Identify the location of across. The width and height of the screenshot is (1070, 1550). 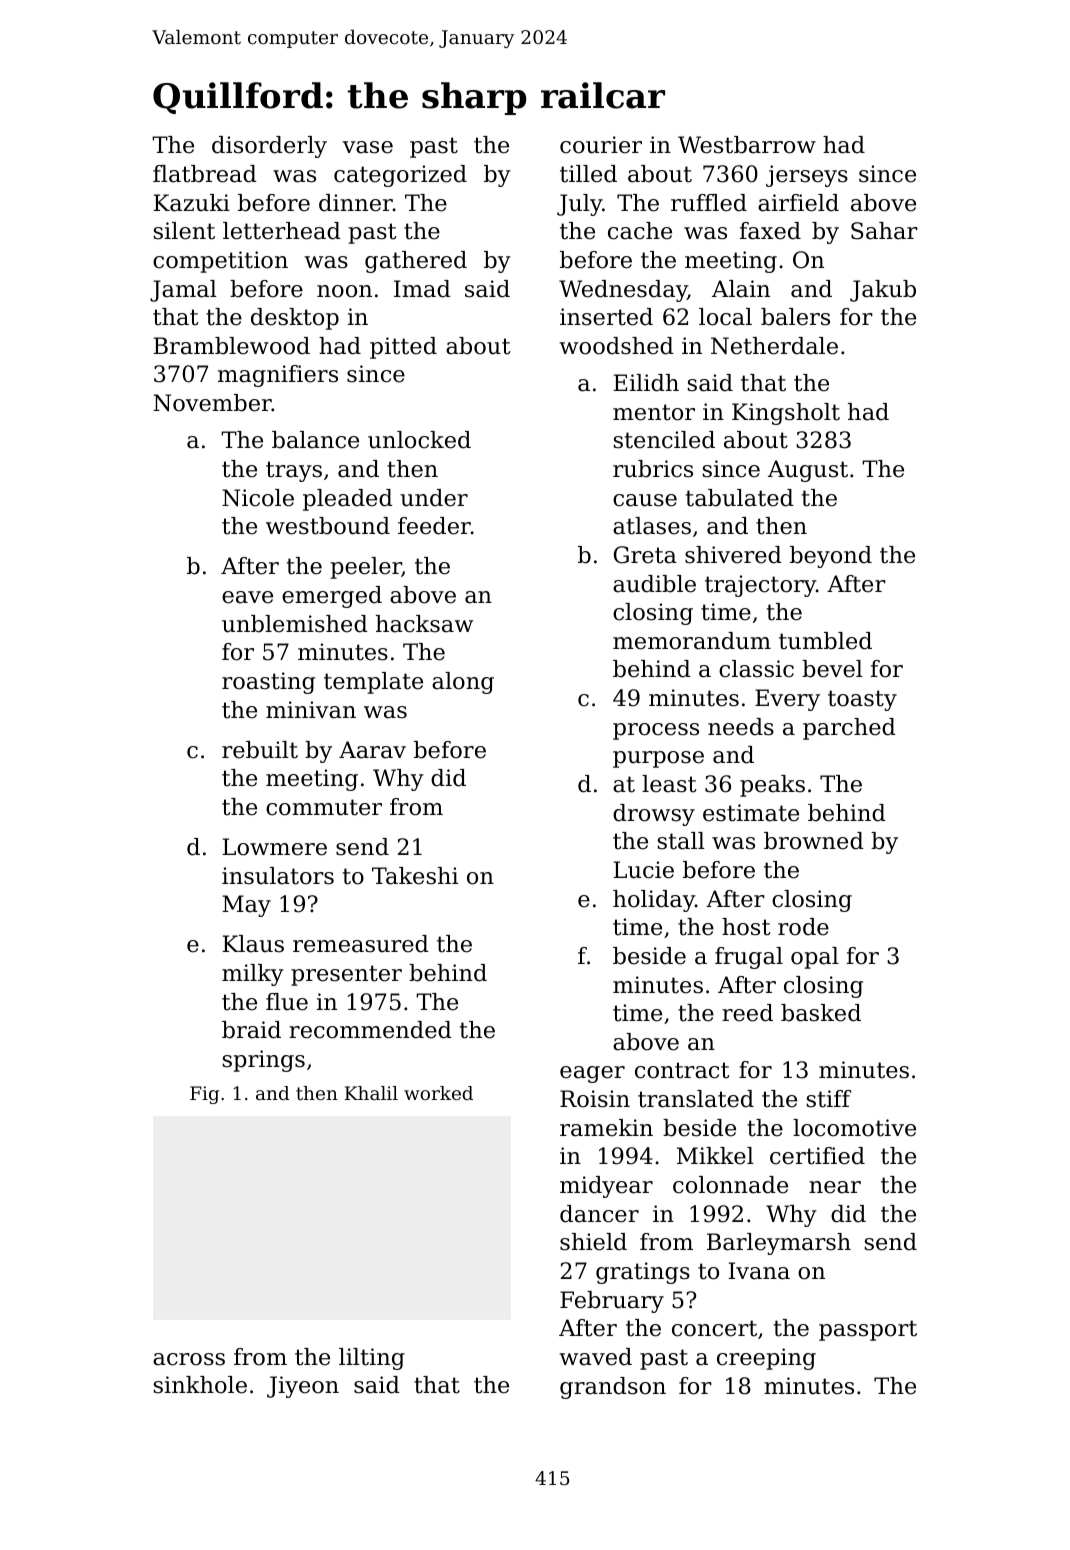
(189, 1359).
